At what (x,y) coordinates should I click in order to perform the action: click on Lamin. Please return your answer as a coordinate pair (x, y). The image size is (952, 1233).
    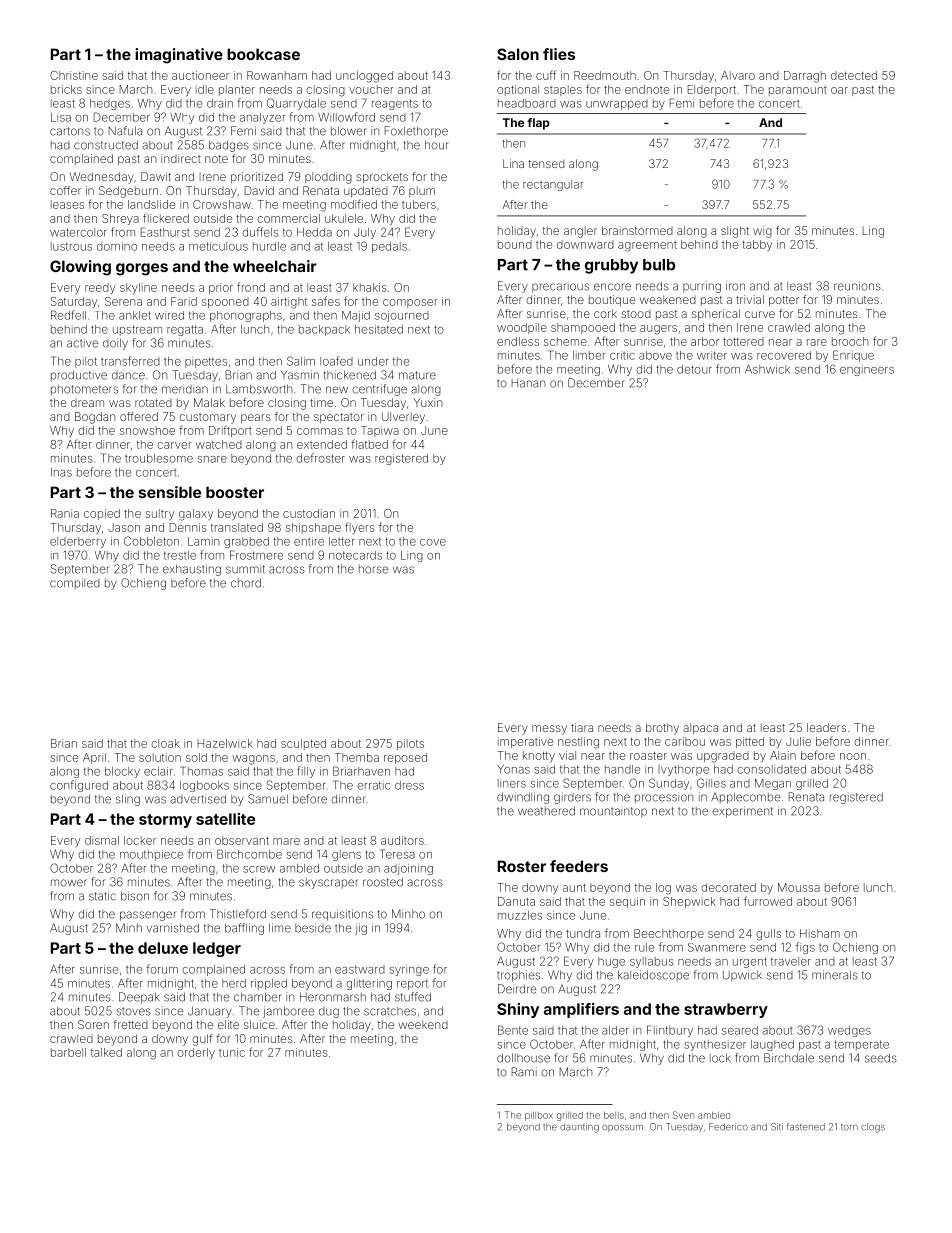
    Looking at the image, I should click on (203, 541).
